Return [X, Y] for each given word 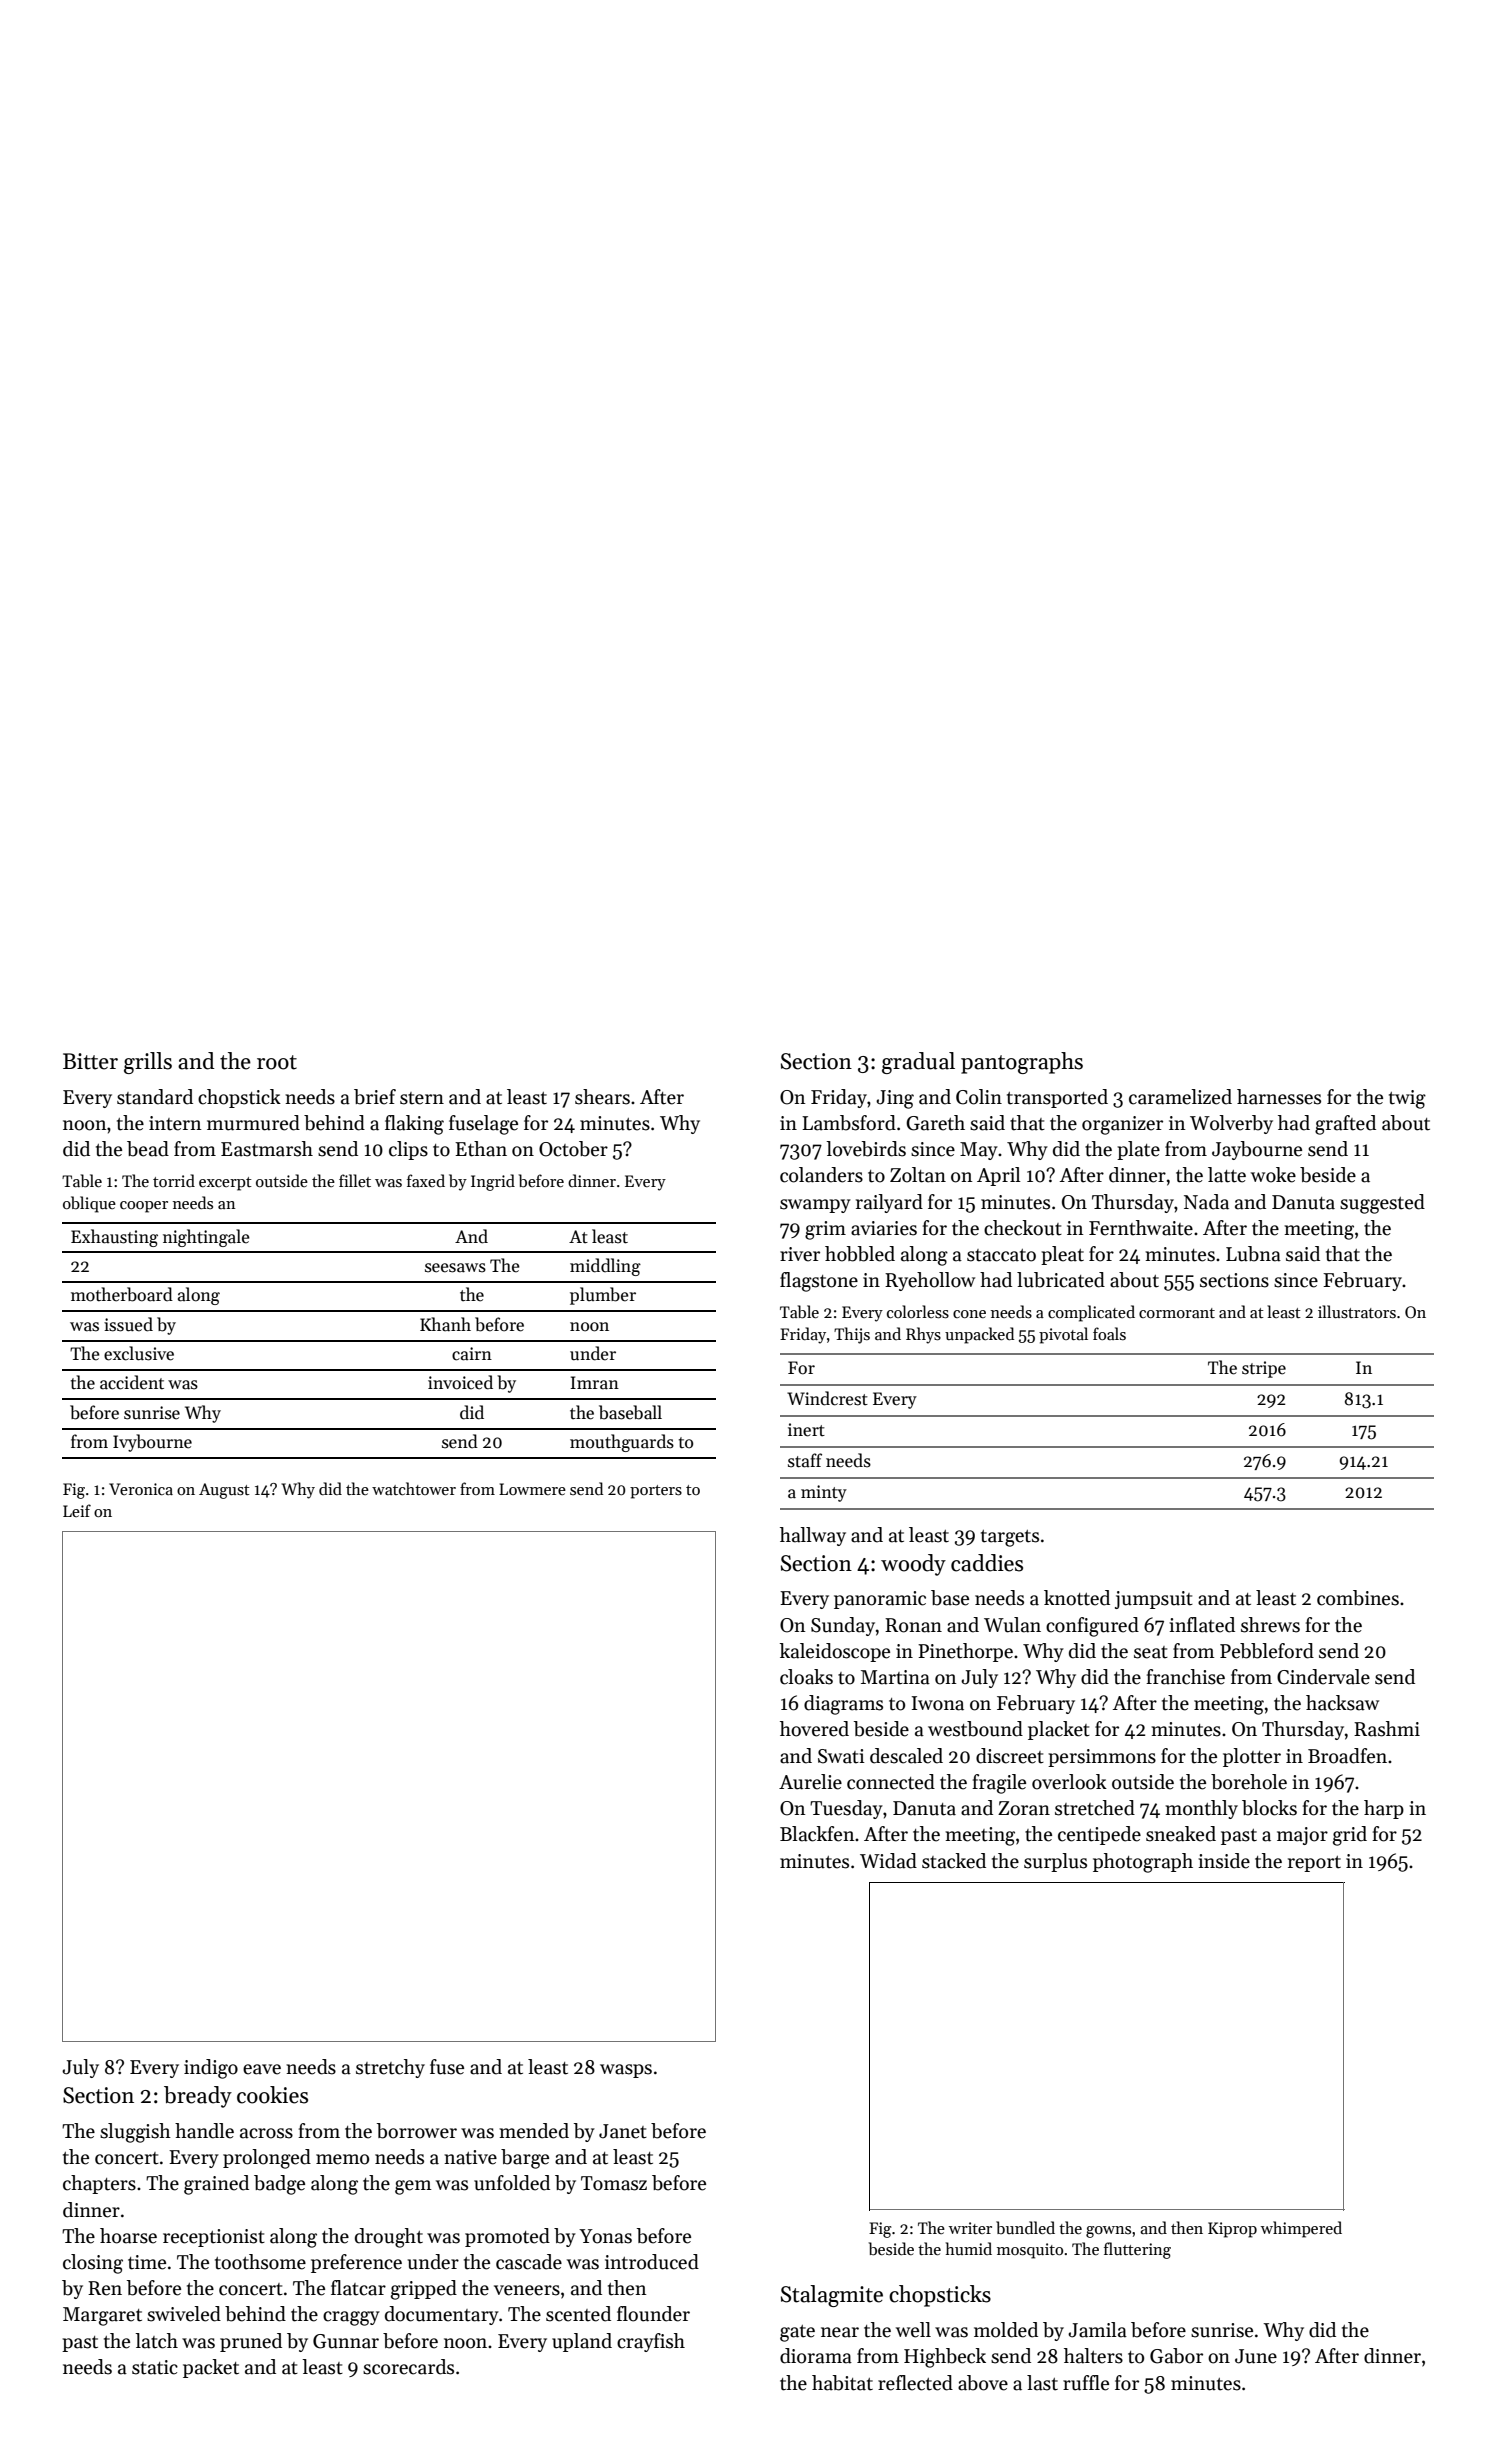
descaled [906, 1756]
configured [1092, 1627]
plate [1138, 1150]
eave [262, 2069]
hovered [814, 1729]
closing [93, 2264]
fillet [355, 1180]
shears [602, 1097]
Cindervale [1323, 1677]
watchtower [414, 1488]
